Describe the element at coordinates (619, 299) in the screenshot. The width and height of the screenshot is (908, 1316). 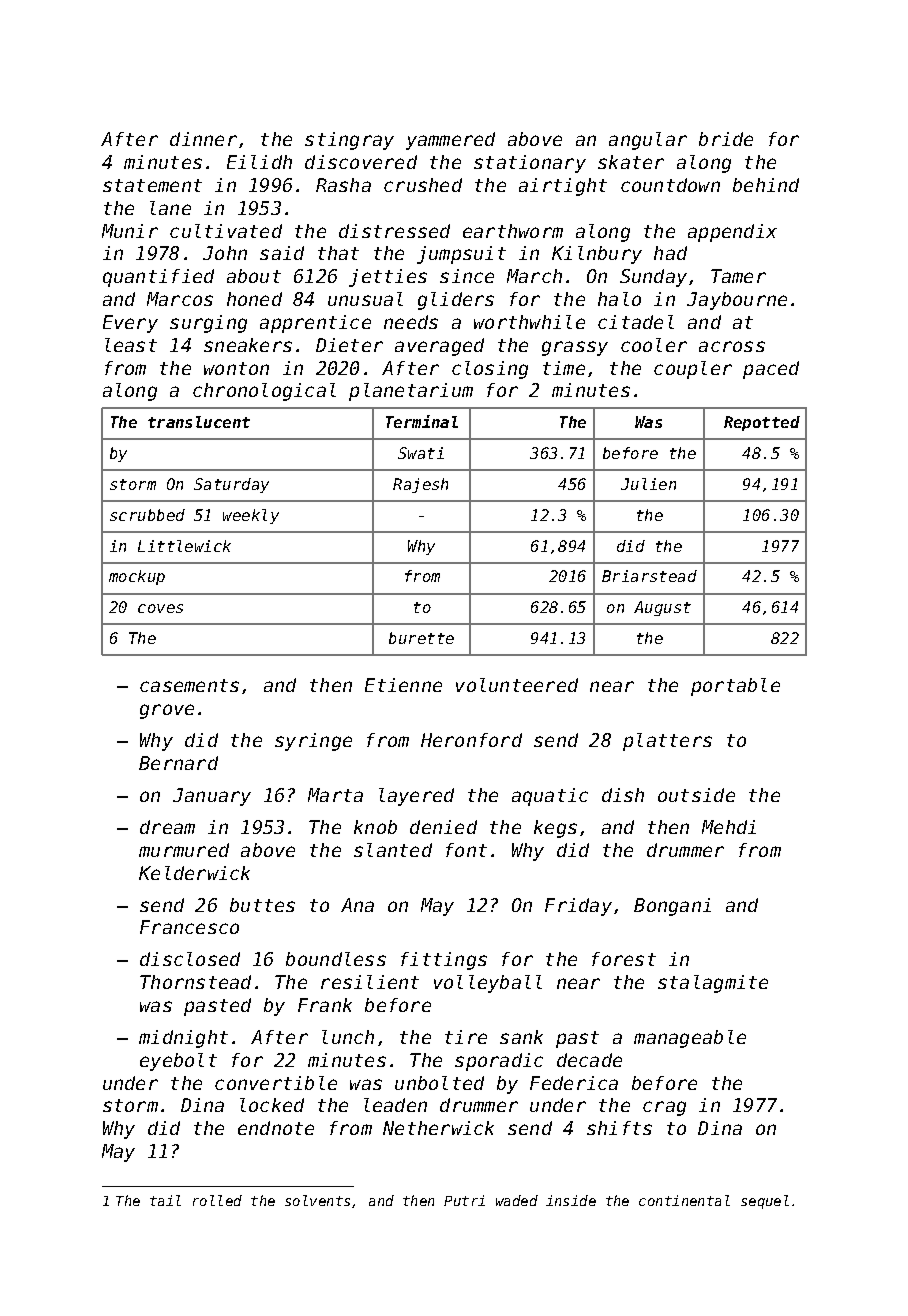
I see `halo` at that location.
